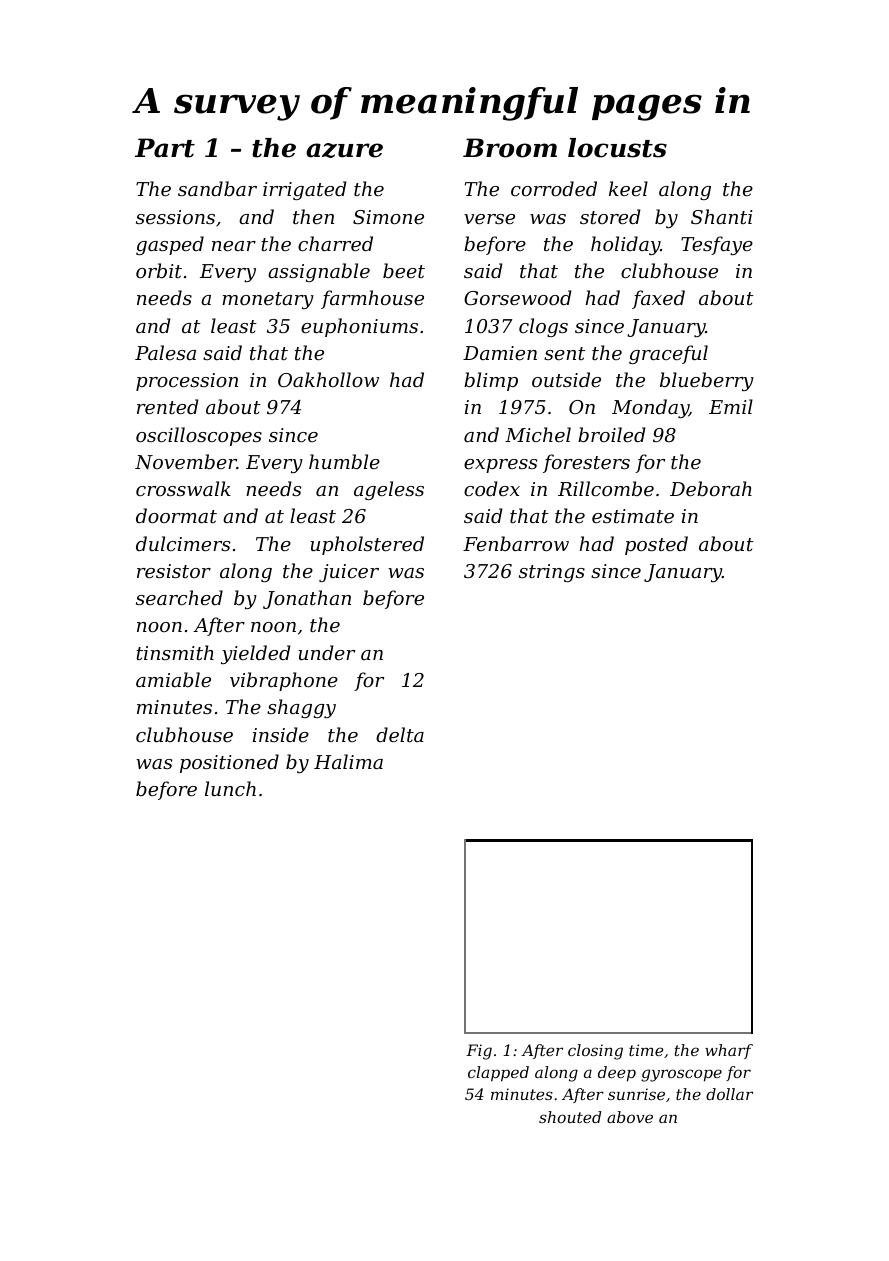  I want to click on Fig, so click(479, 1052).
